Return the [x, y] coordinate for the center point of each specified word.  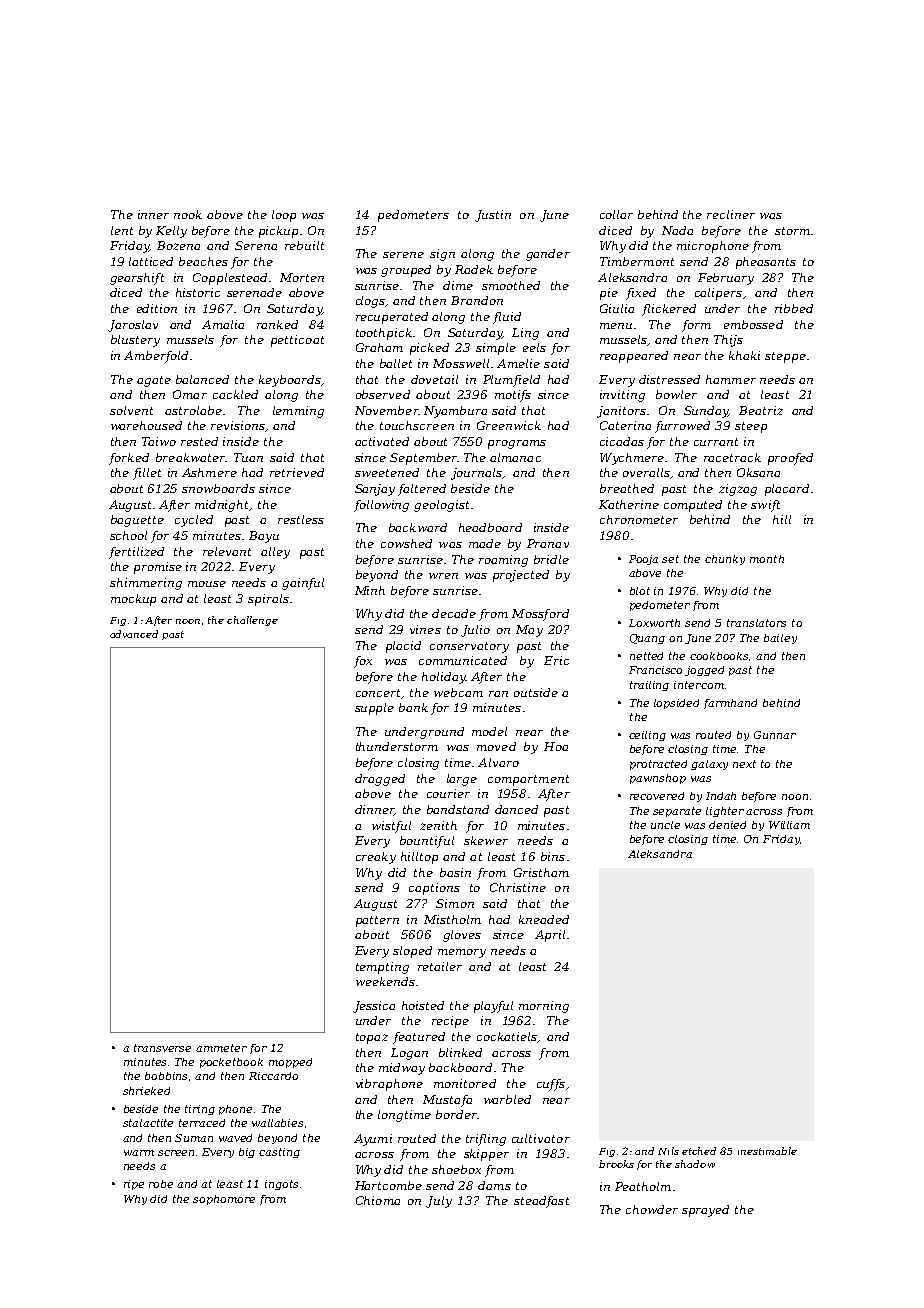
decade [454, 613]
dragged [380, 780]
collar [616, 214]
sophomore [224, 1200]
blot [640, 591]
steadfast [541, 1202]
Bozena [178, 245]
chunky [725, 560]
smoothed [511, 285]
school [128, 535]
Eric [556, 660]
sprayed [705, 1211]
